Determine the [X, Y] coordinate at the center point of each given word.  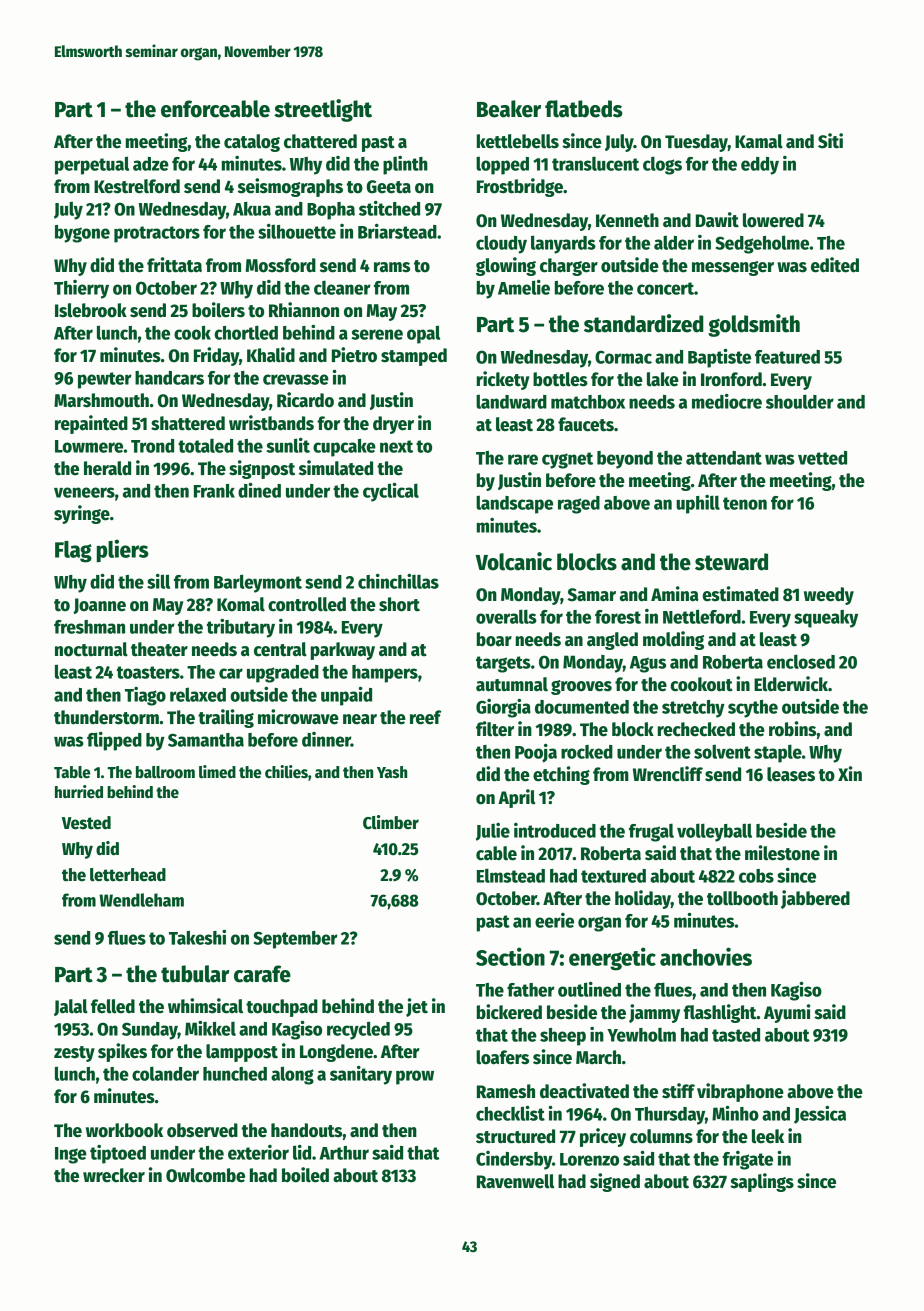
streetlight [323, 110]
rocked [587, 752]
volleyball [714, 832]
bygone [82, 234]
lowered [773, 220]
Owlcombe [205, 1175]
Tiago [145, 696]
